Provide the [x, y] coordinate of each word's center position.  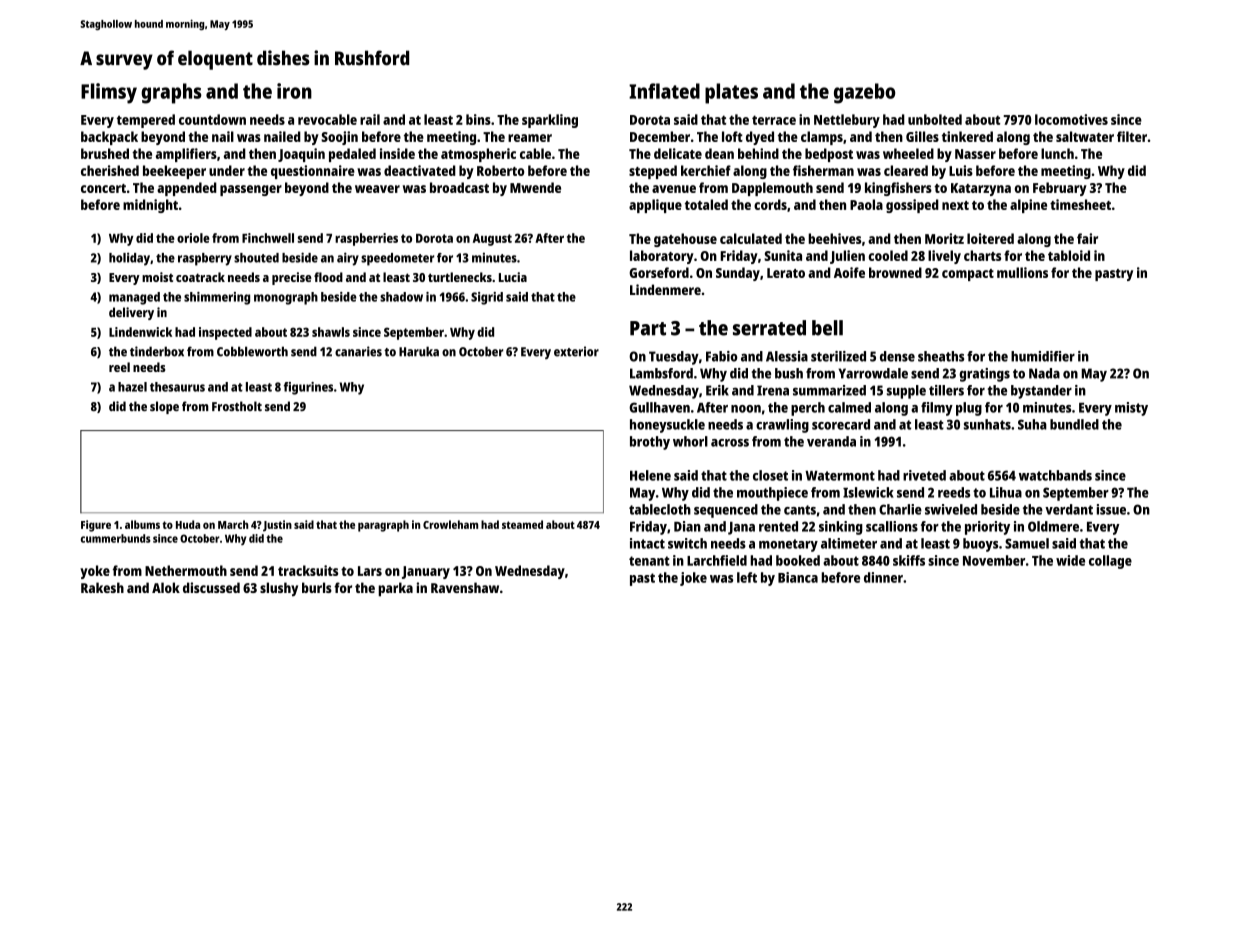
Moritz [944, 238]
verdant [1069, 509]
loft [732, 136]
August [492, 240]
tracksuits [308, 570]
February [1060, 189]
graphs [171, 93]
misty [1131, 409]
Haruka [419, 351]
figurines [308, 388]
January [426, 572]
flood [328, 277]
